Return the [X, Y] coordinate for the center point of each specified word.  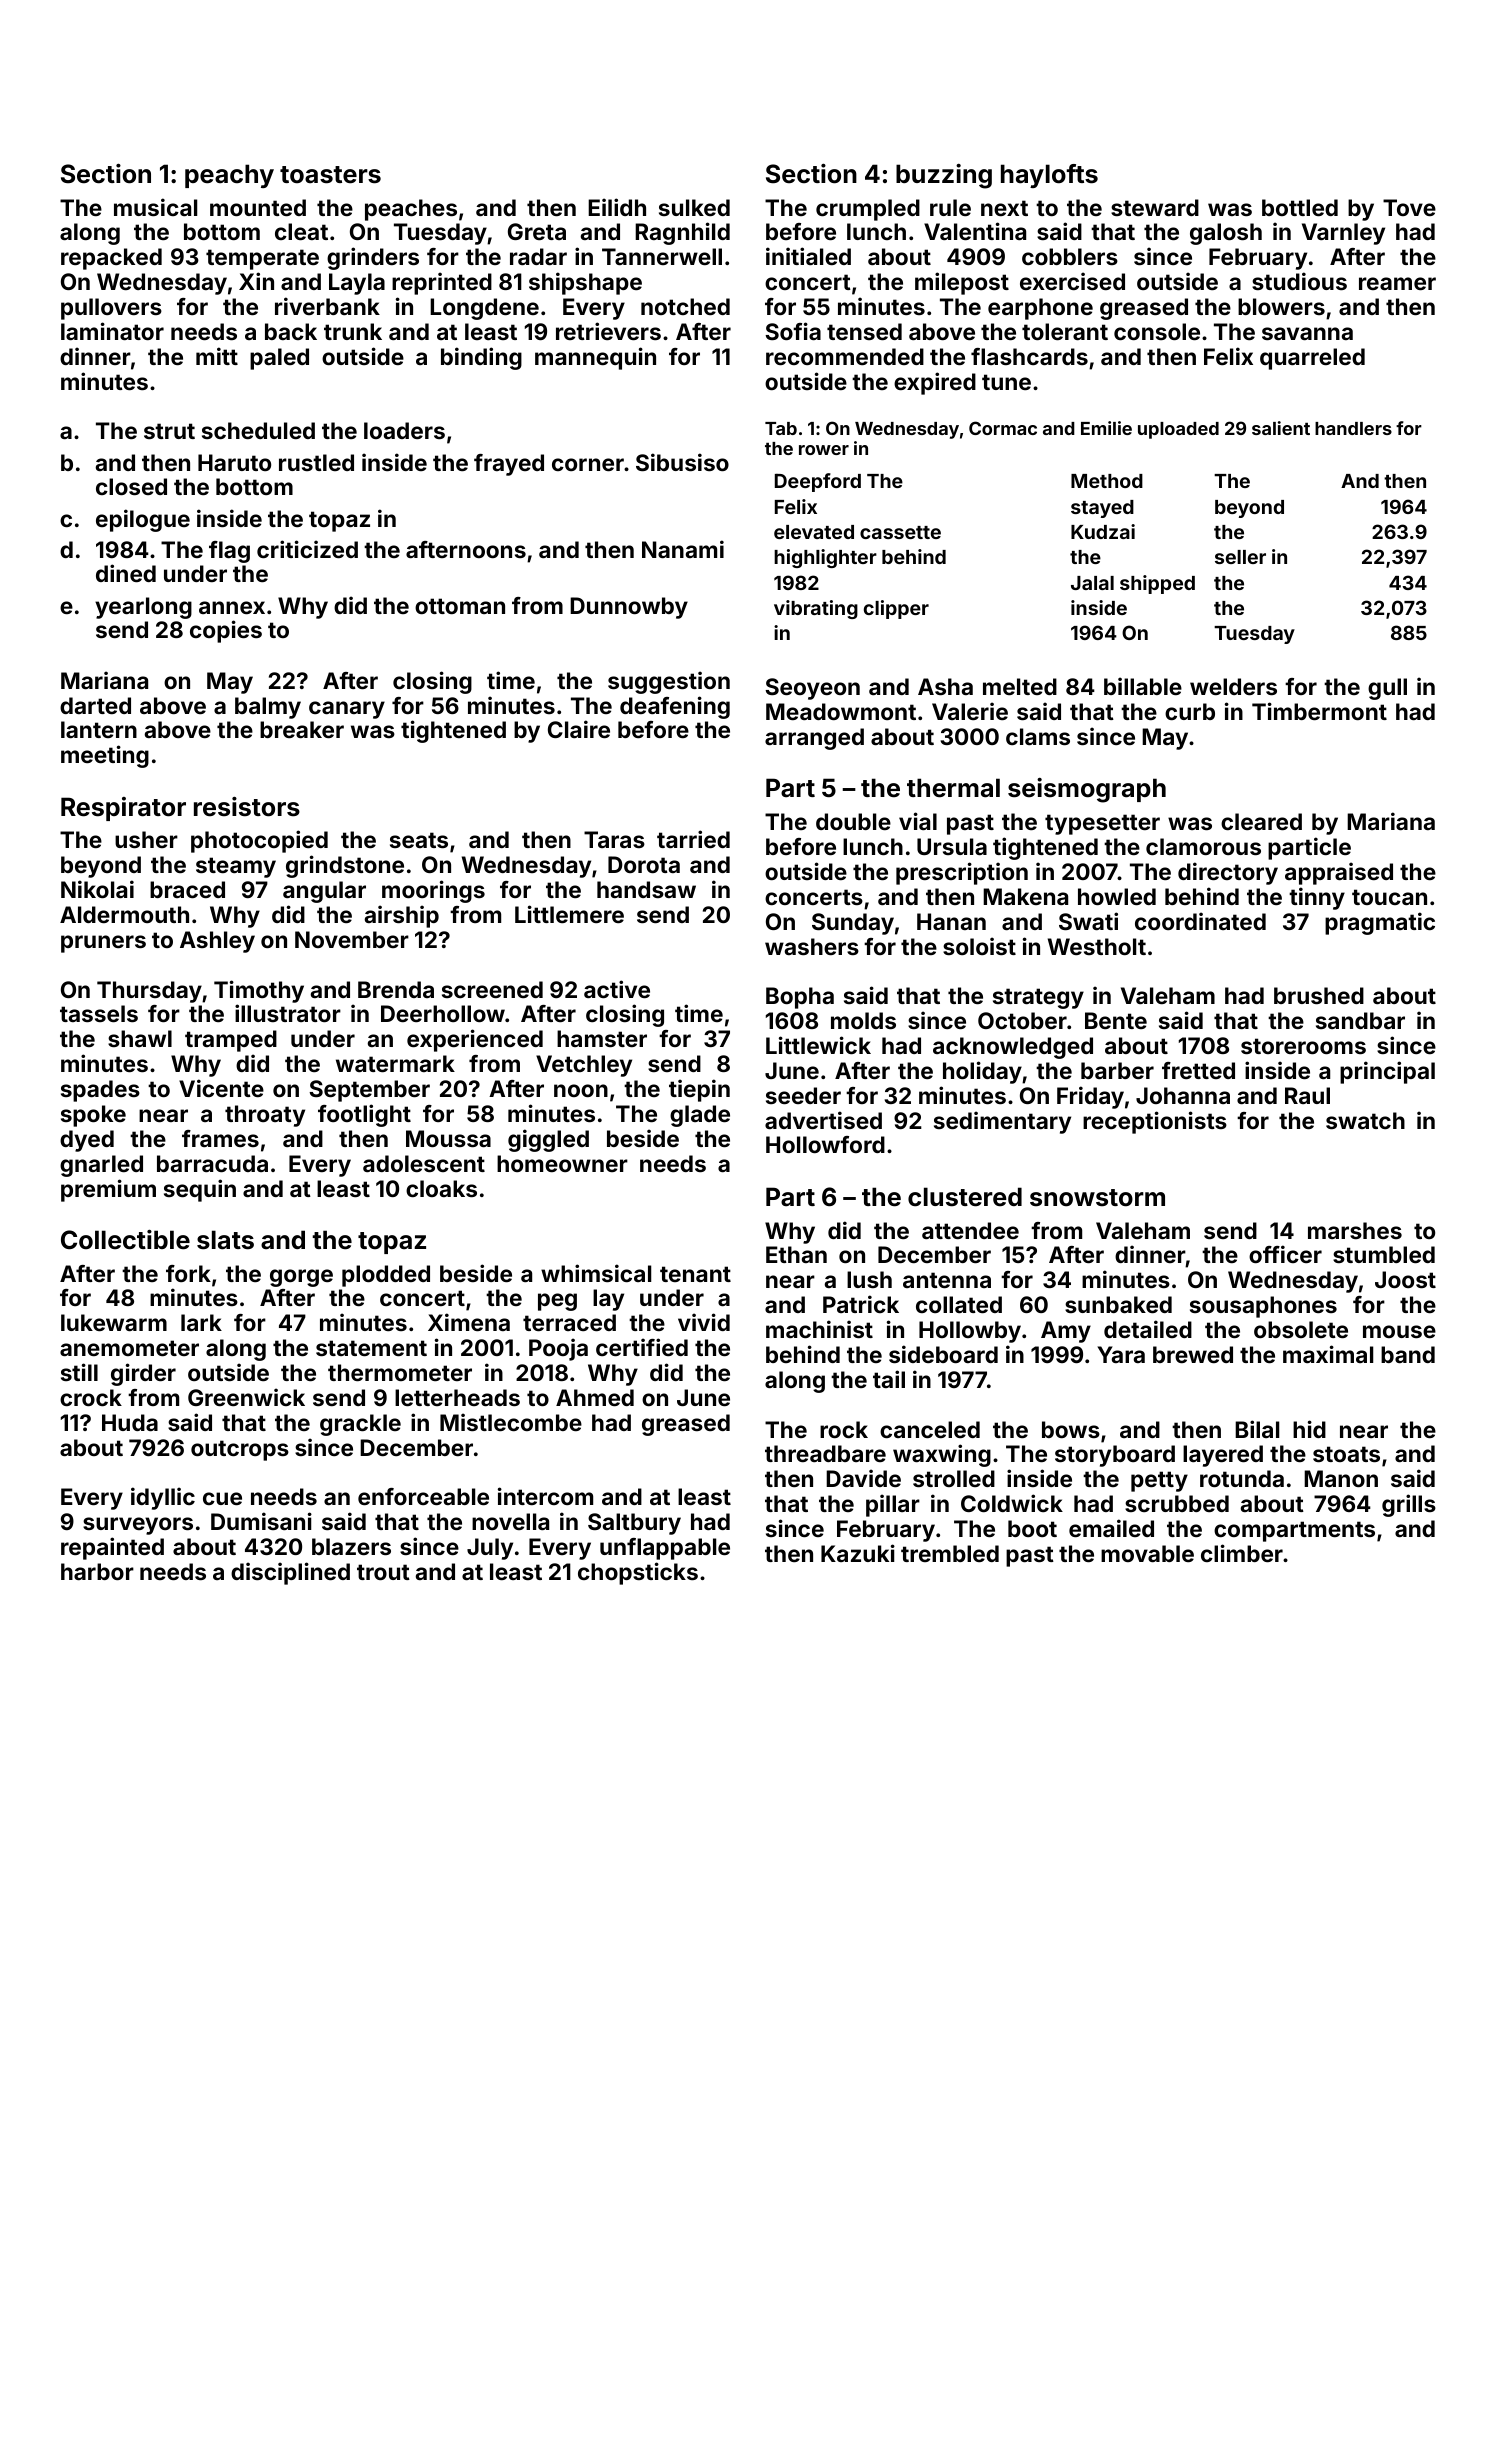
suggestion [669, 682]
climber [1242, 1553]
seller [1240, 557]
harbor [97, 1571]
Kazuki [858, 1553]
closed [131, 486]
